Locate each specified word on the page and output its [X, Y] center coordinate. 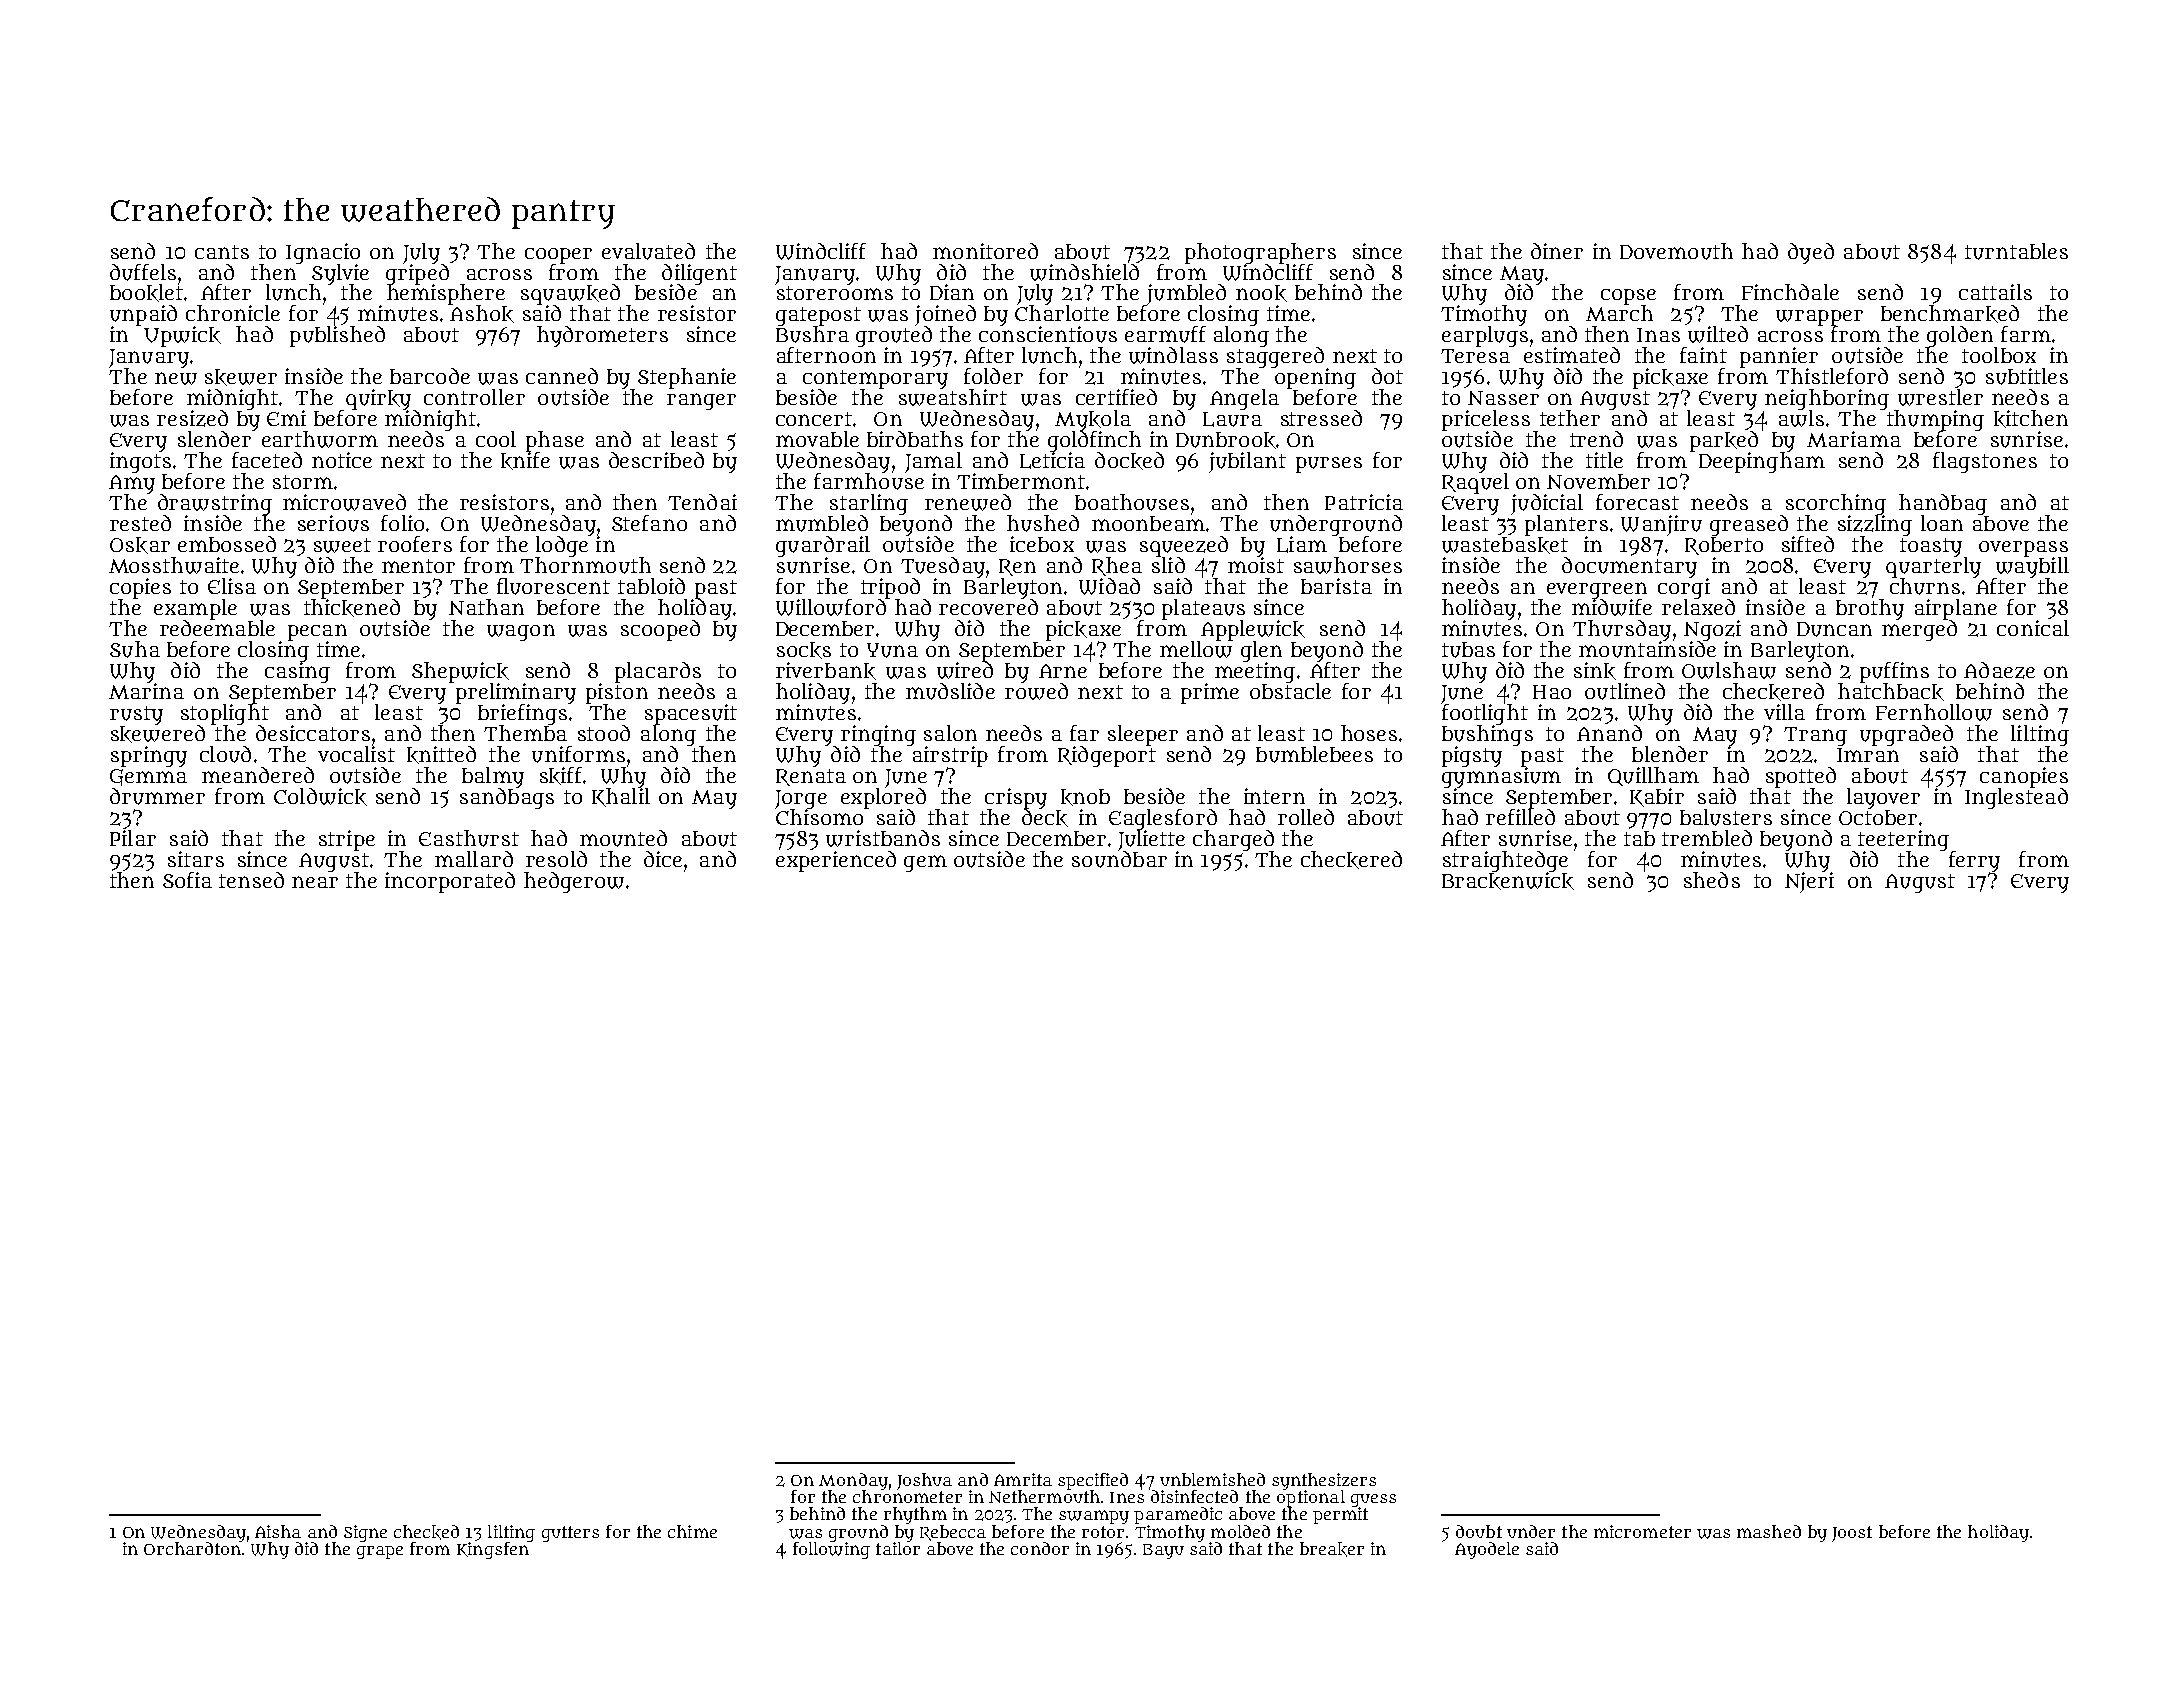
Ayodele [1487, 1550]
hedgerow [574, 882]
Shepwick [460, 672]
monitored [985, 251]
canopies [2024, 777]
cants [222, 252]
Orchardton [192, 1548]
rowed [1036, 691]
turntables [2016, 251]
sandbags [507, 798]
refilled [1520, 817]
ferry [1974, 861]
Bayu [1163, 1551]
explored [883, 798]
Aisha [278, 1531]
